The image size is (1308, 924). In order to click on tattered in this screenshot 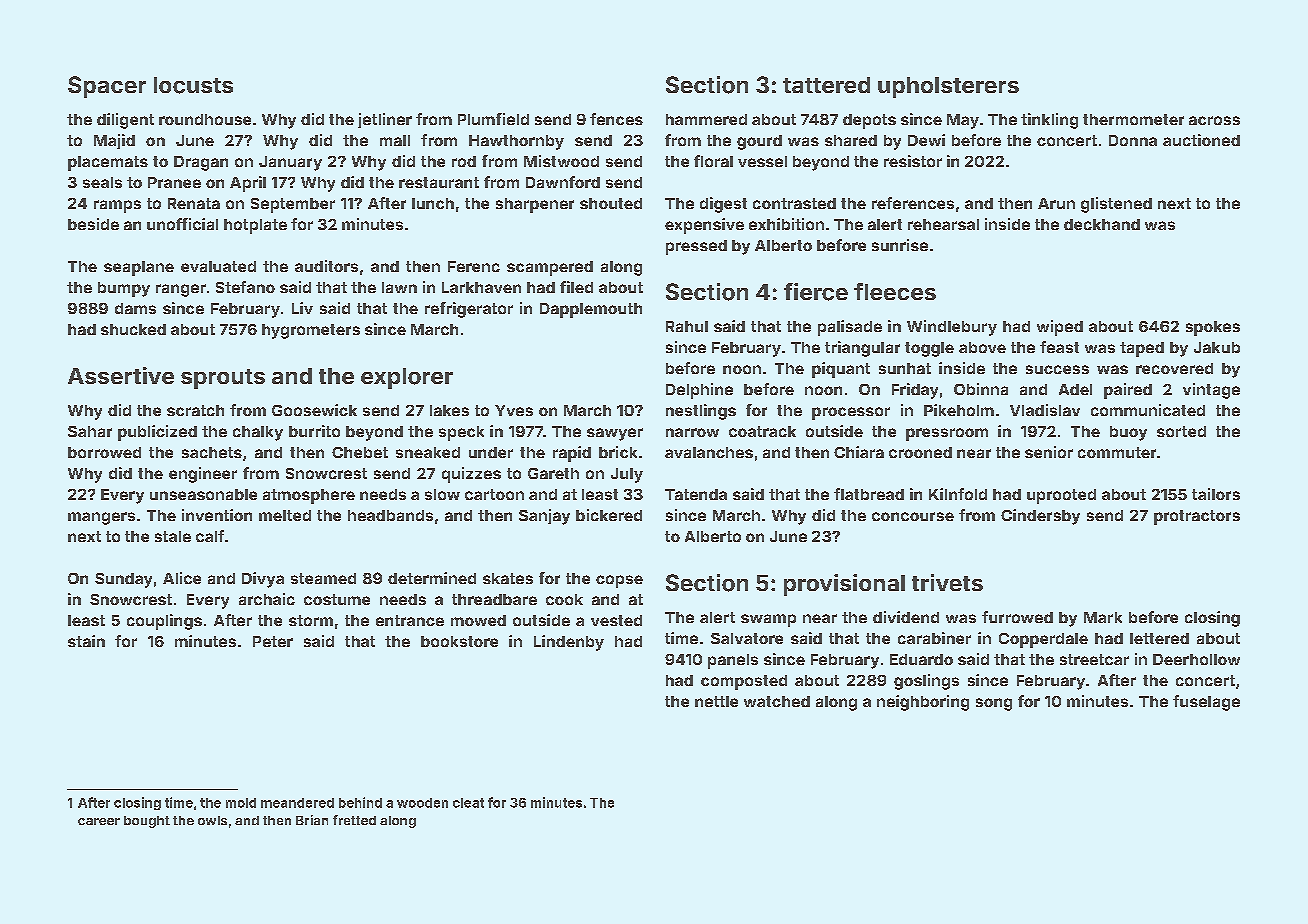, I will do `click(826, 85)`.
